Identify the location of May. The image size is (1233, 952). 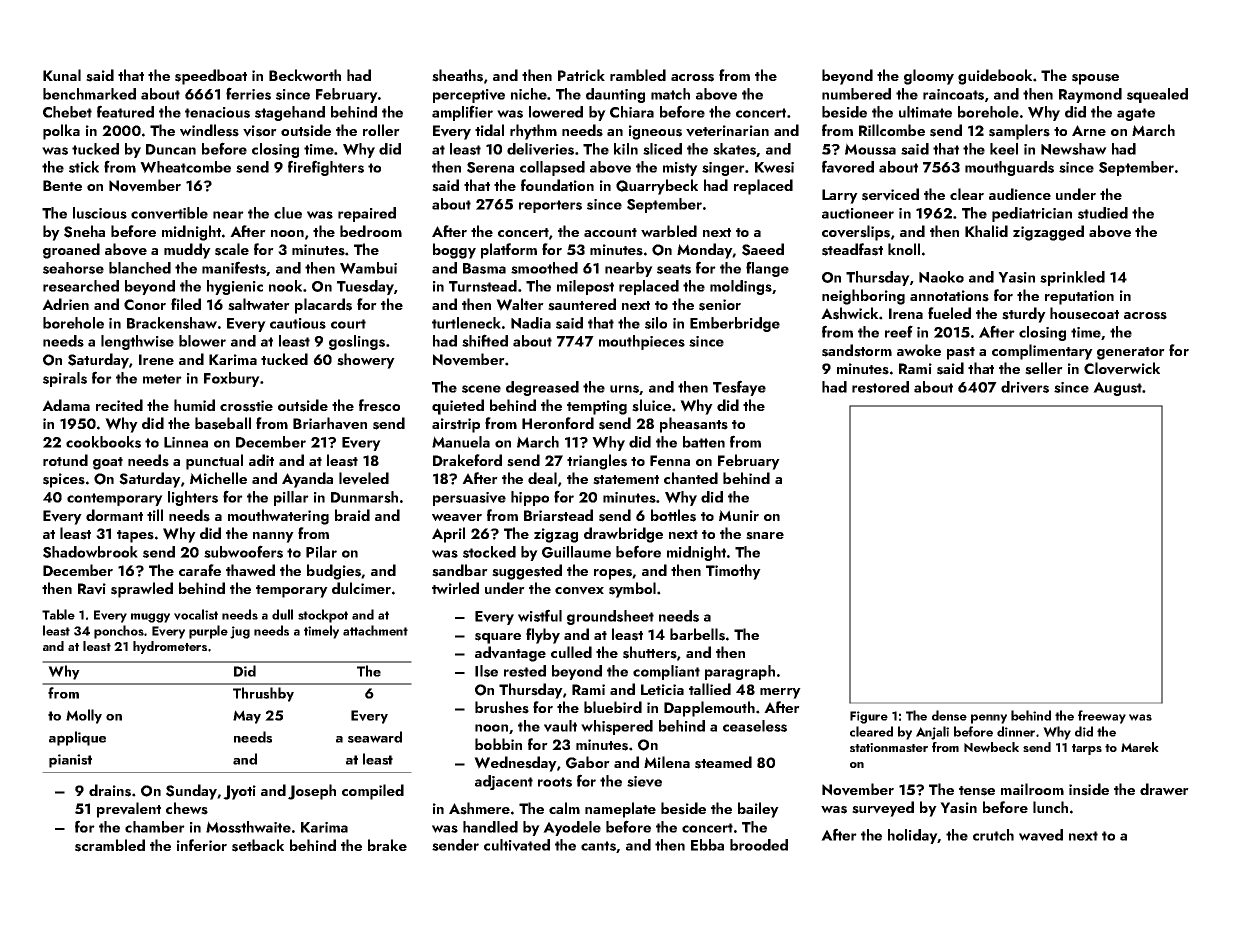
(247, 717).
